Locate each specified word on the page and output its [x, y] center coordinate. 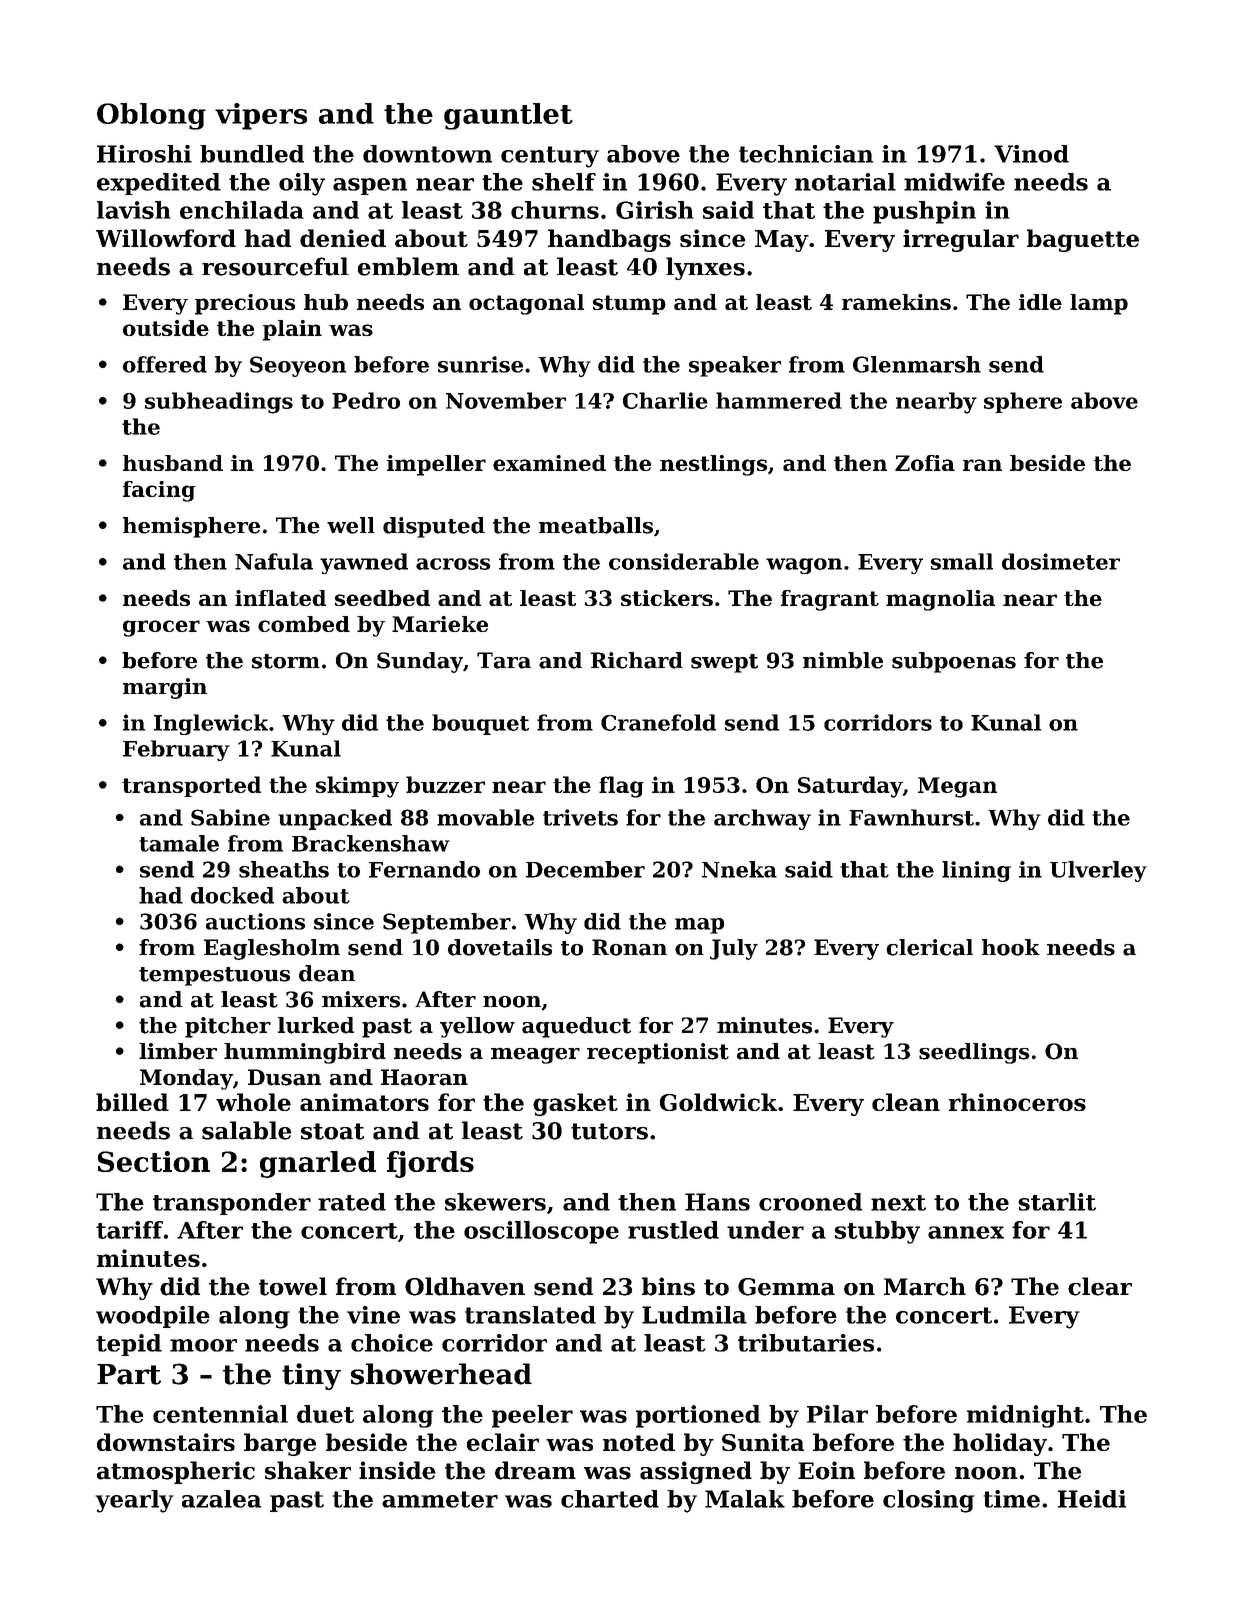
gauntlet [508, 116]
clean [906, 1102]
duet [325, 1414]
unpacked [335, 819]
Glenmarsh [917, 364]
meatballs [596, 525]
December [585, 869]
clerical [929, 947]
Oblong [151, 116]
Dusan [284, 1077]
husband [173, 463]
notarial [845, 182]
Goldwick [718, 1102]
